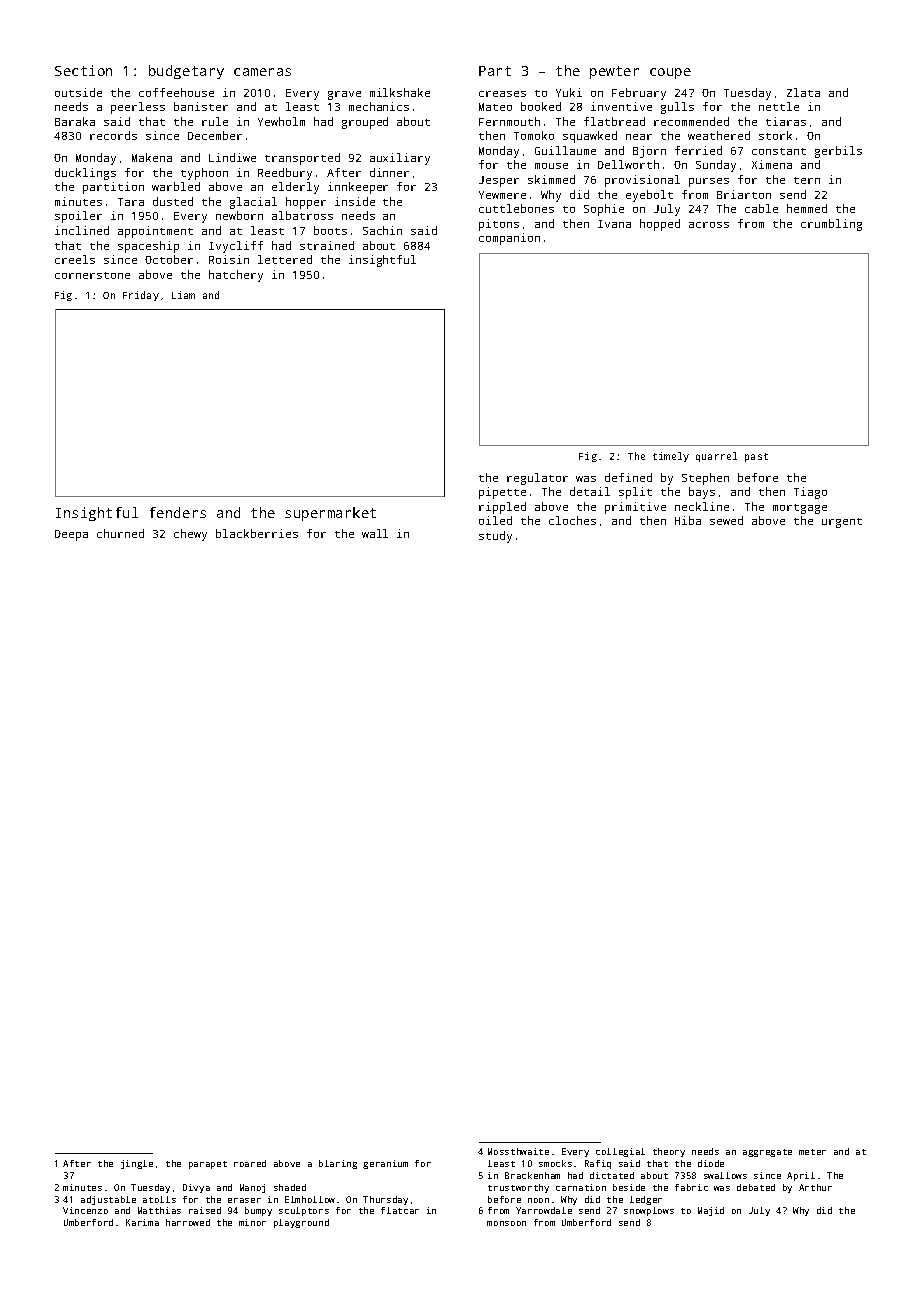 This page has width=924, height=1308. What do you see at coordinates (120, 533) in the page?
I see `churned` at bounding box center [120, 533].
